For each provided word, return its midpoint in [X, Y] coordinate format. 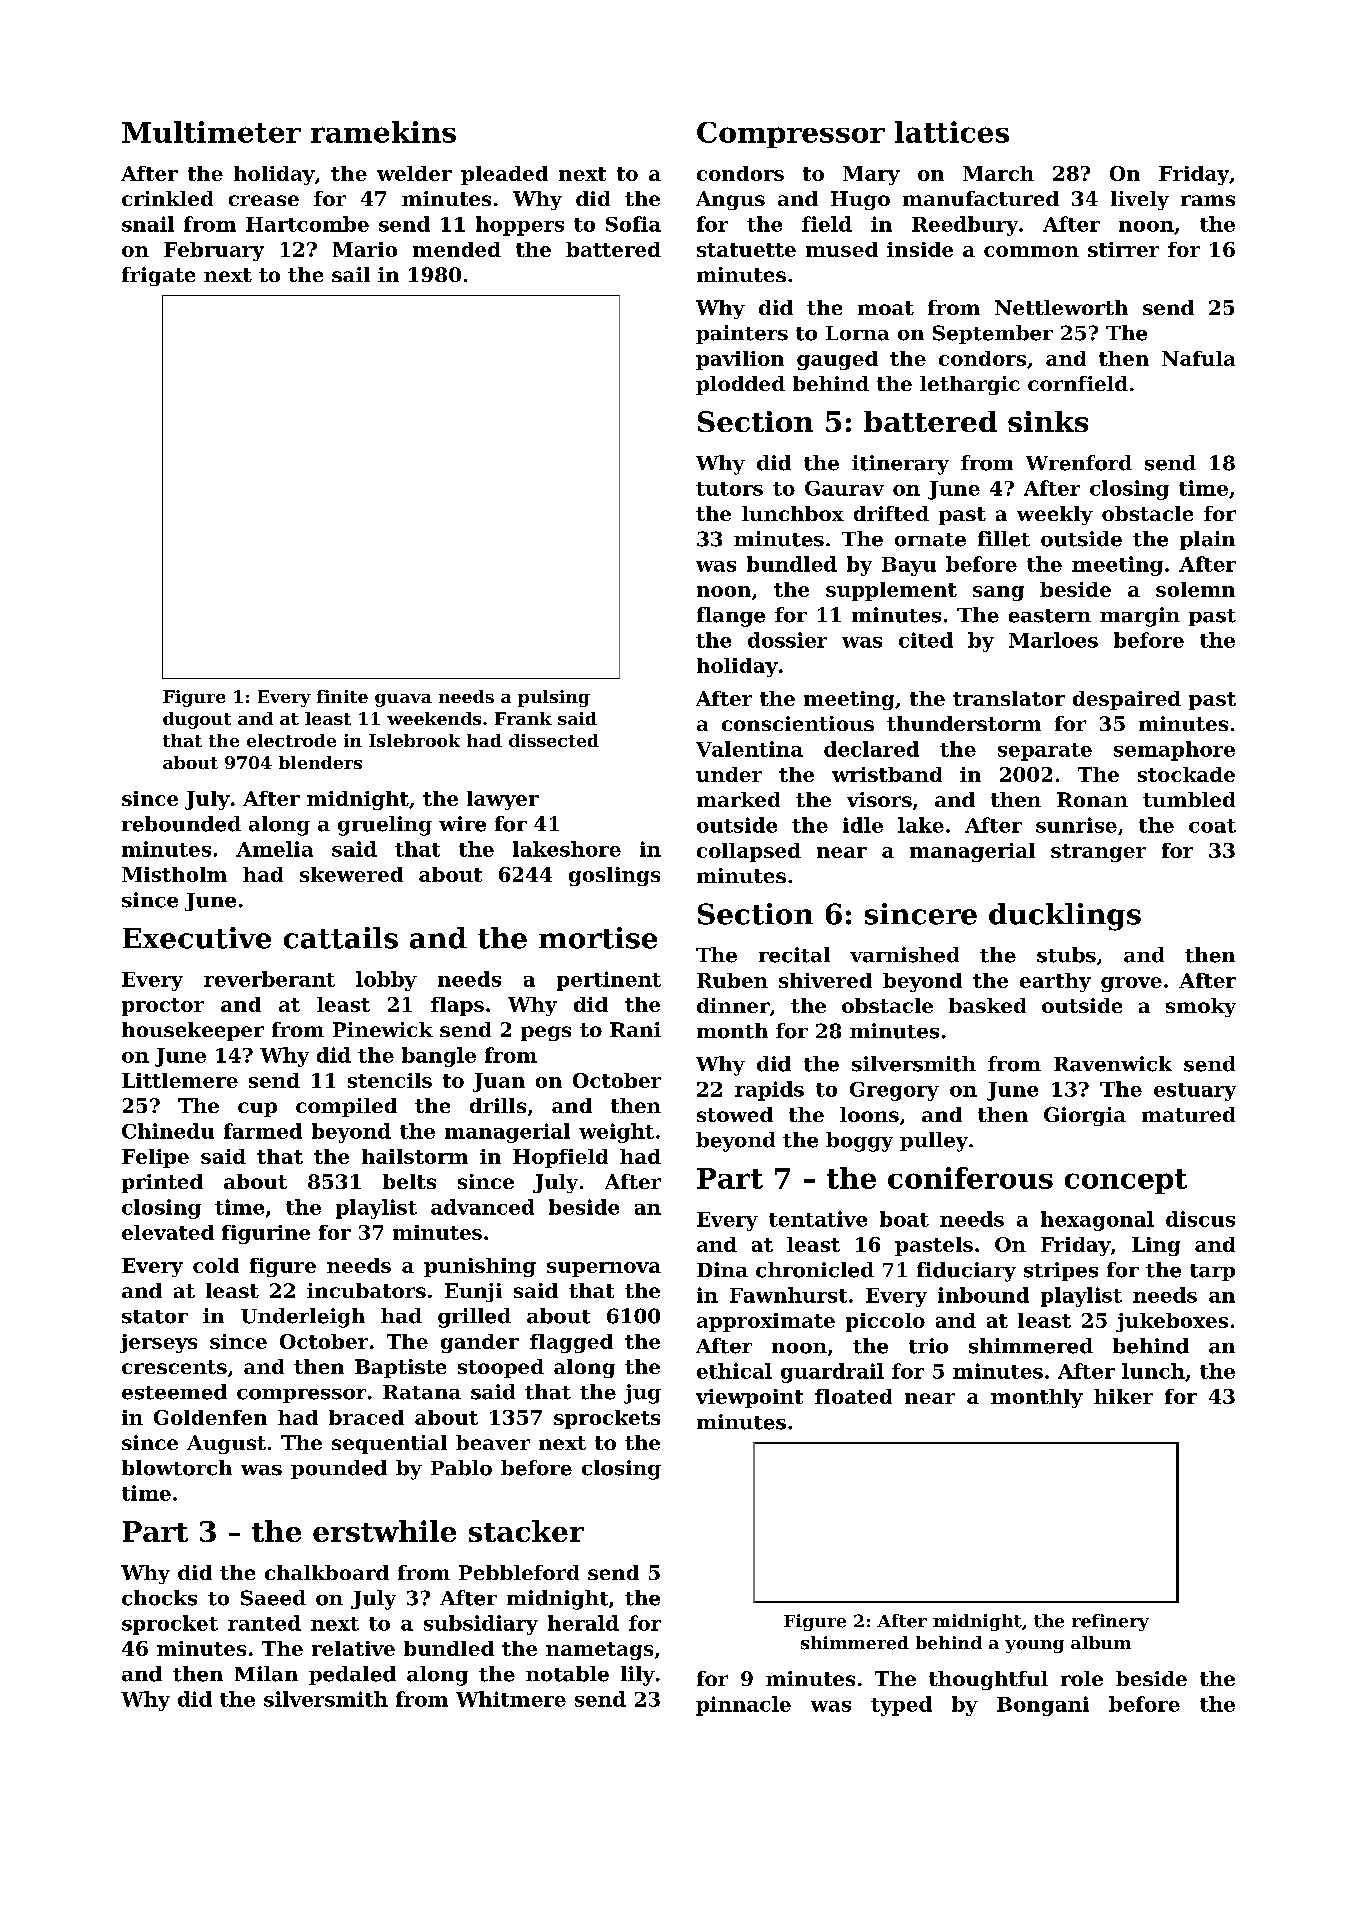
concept [1126, 1181]
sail [351, 274]
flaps [457, 1006]
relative [353, 1648]
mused [842, 249]
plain [1207, 540]
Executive [197, 938]
